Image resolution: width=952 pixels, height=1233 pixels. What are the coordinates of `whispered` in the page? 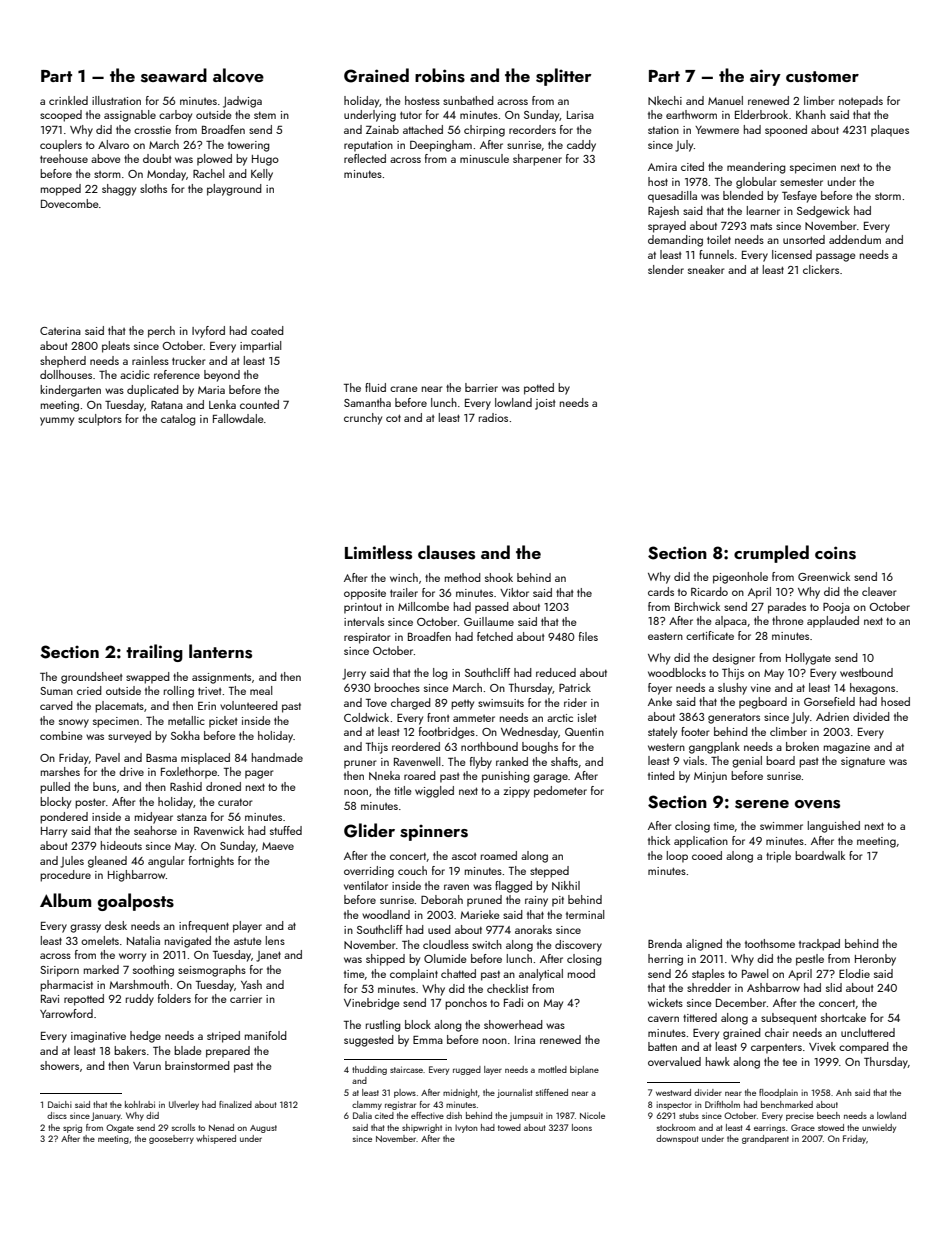 It's located at (216, 1139).
